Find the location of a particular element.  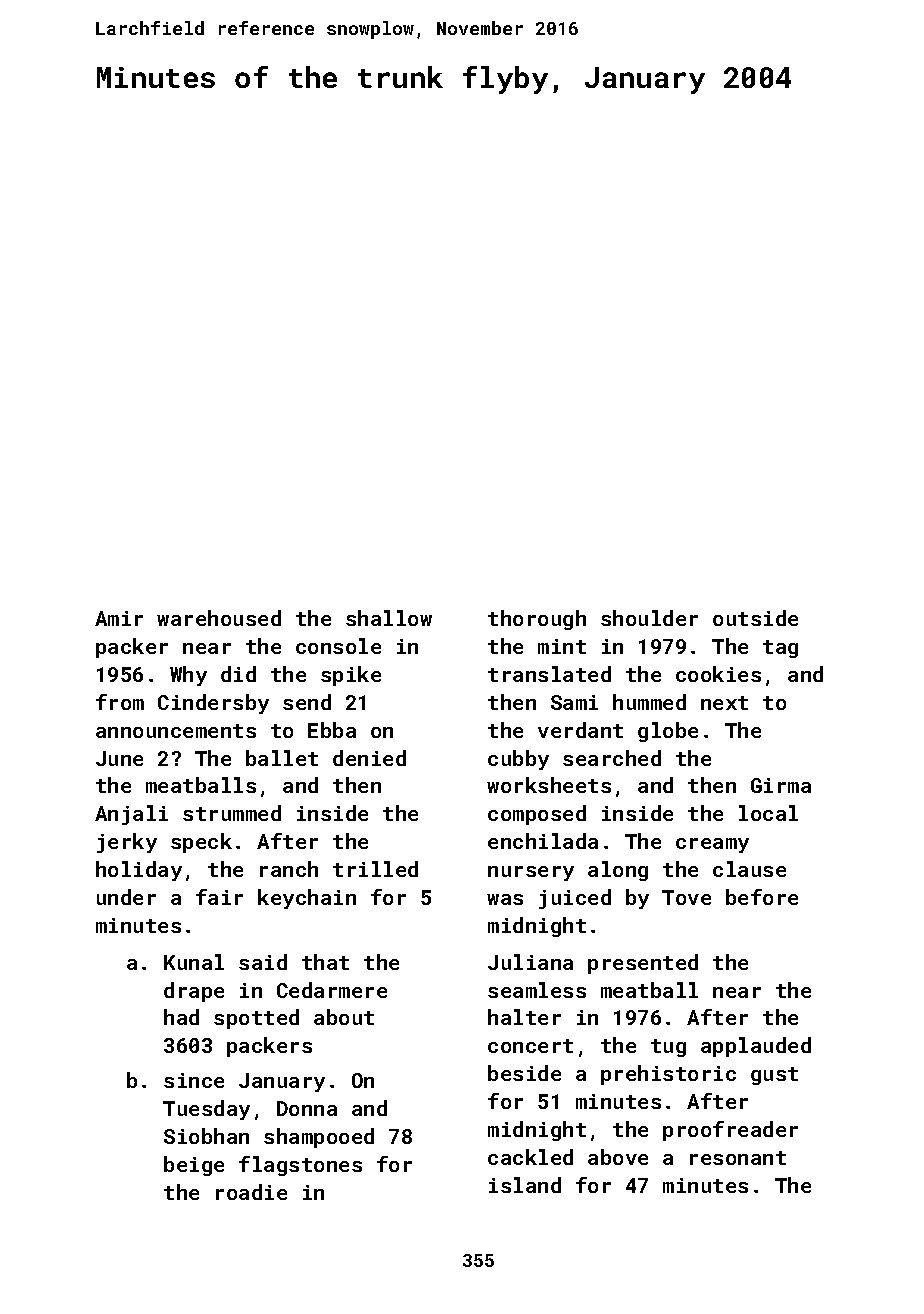

enchilada is located at coordinates (543, 841).
